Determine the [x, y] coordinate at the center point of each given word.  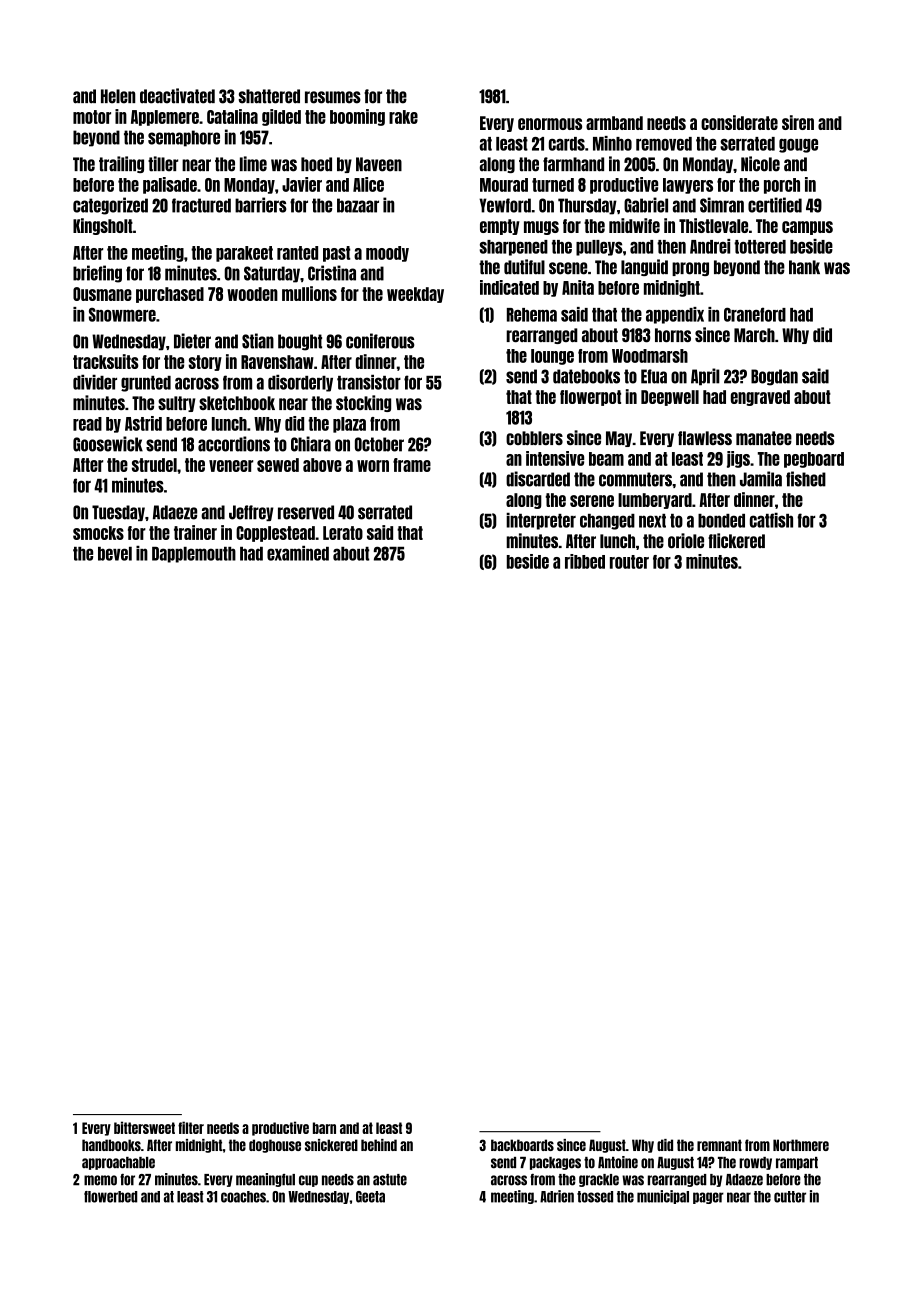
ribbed [585, 561]
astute [390, 1180]
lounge [552, 357]
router [629, 562]
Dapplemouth [194, 555]
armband [614, 123]
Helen [118, 96]
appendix [675, 315]
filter [191, 1127]
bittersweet [144, 1127]
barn [324, 1128]
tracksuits [106, 361]
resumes [333, 97]
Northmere [801, 1145]
